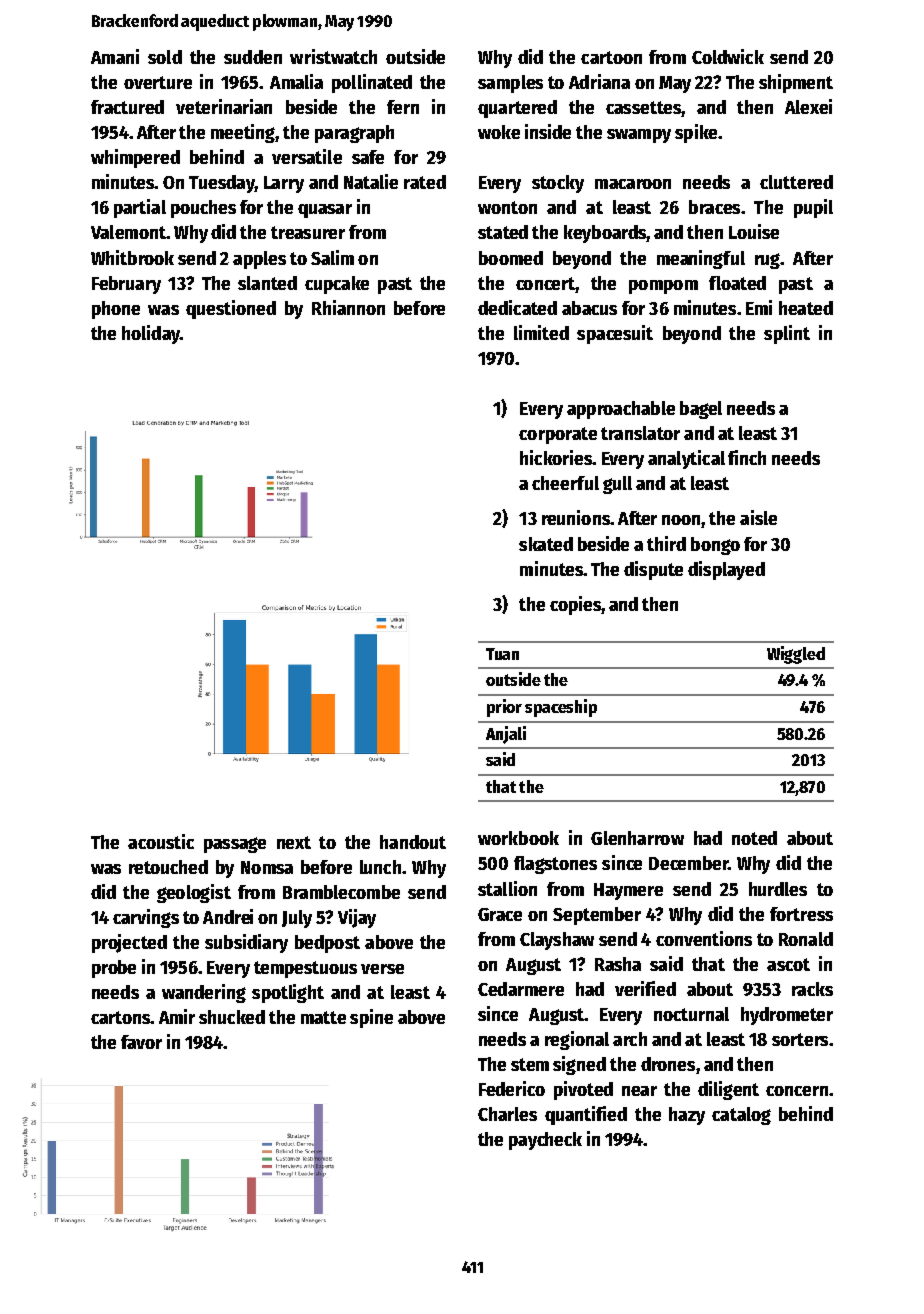 Image resolution: width=924 pixels, height=1314 pixels. Describe the element at coordinates (165, 57) in the document. I see `sold` at that location.
